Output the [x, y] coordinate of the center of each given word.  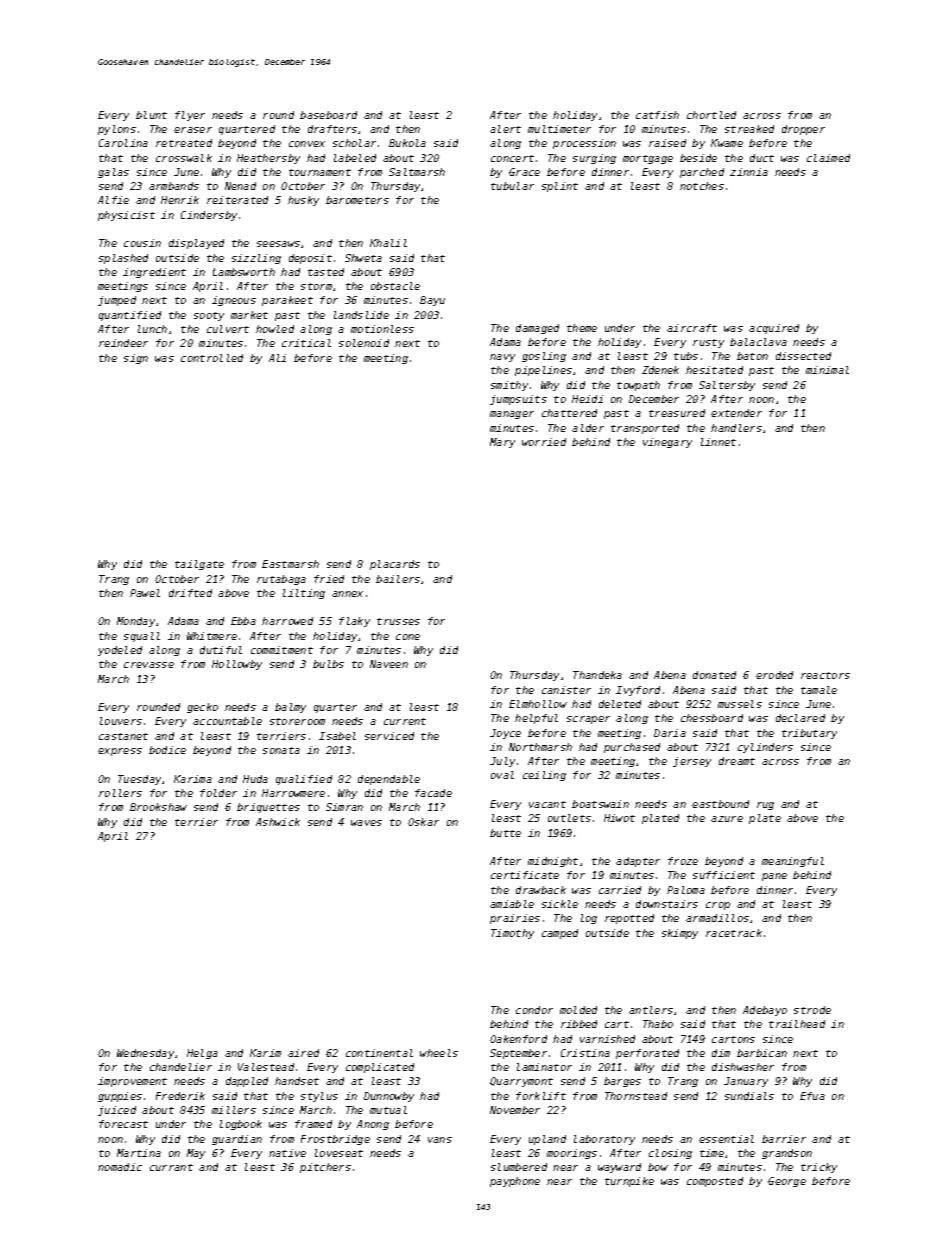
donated [714, 675]
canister [566, 690]
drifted [190, 593]
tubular [512, 186]
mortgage [648, 159]
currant [171, 1167]
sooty [209, 316]
